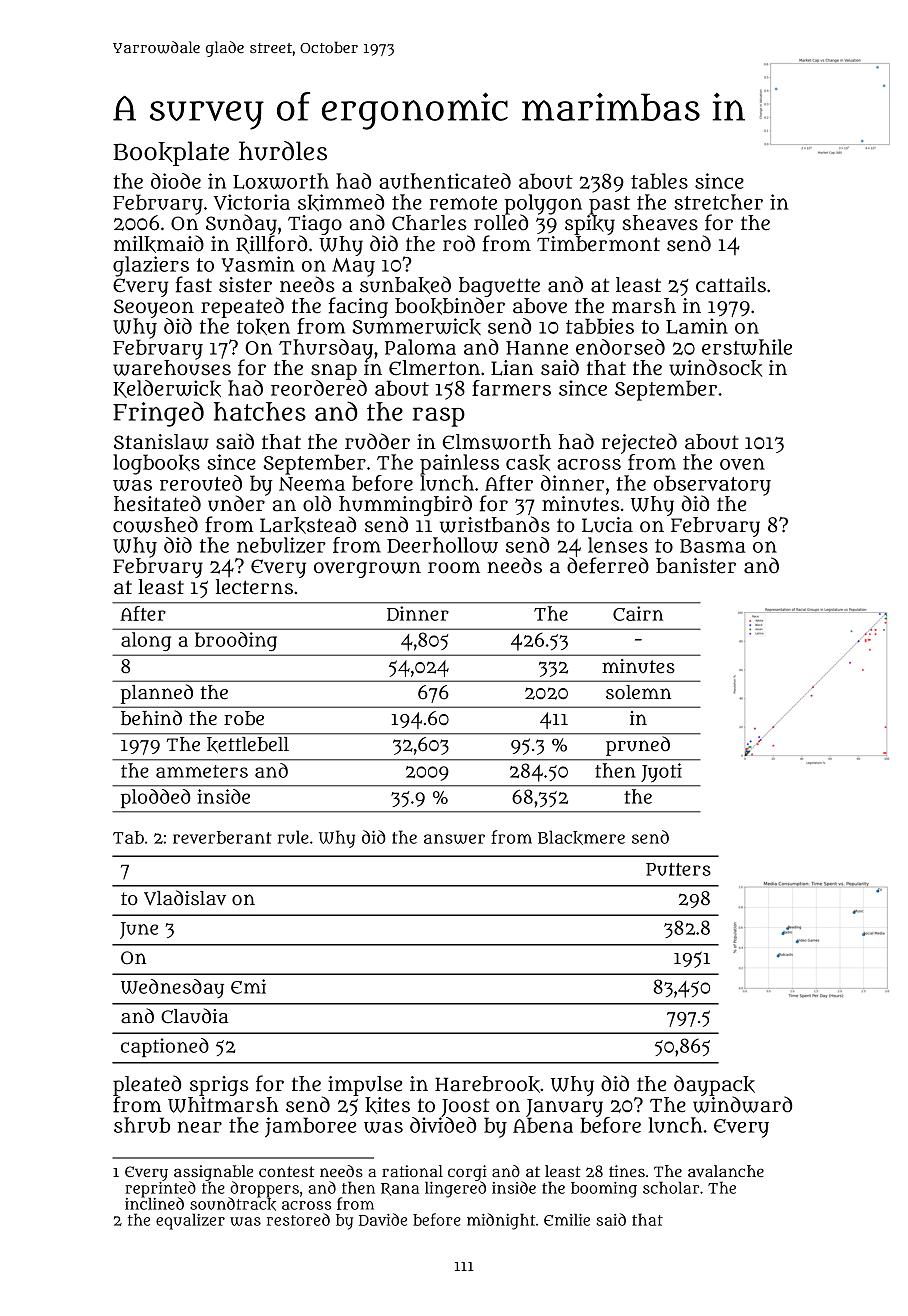 The image size is (908, 1316). What do you see at coordinates (185, 898) in the screenshot?
I see `Vladislav` at bounding box center [185, 898].
